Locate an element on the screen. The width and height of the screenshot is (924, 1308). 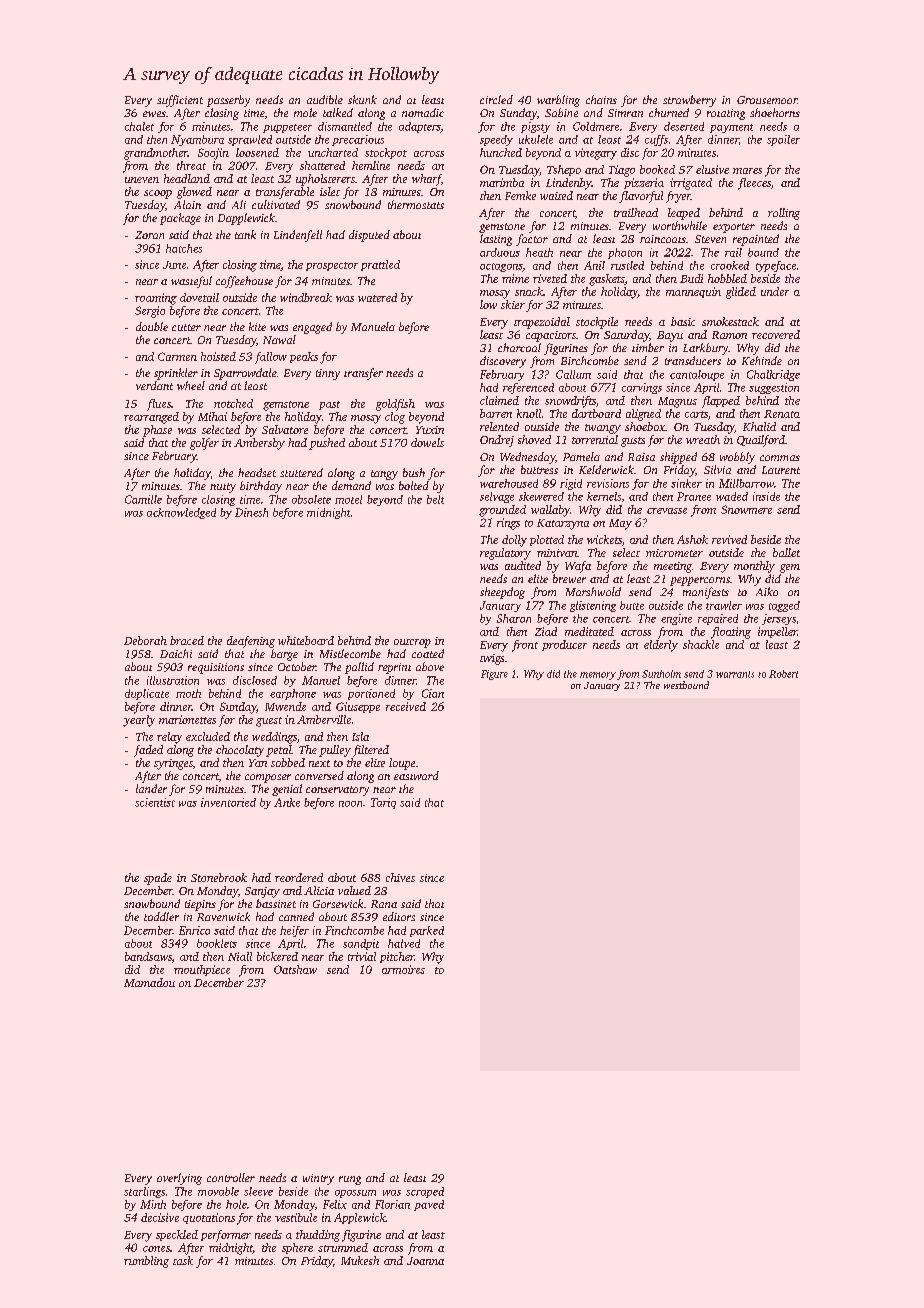
pigsty is located at coordinates (535, 127).
